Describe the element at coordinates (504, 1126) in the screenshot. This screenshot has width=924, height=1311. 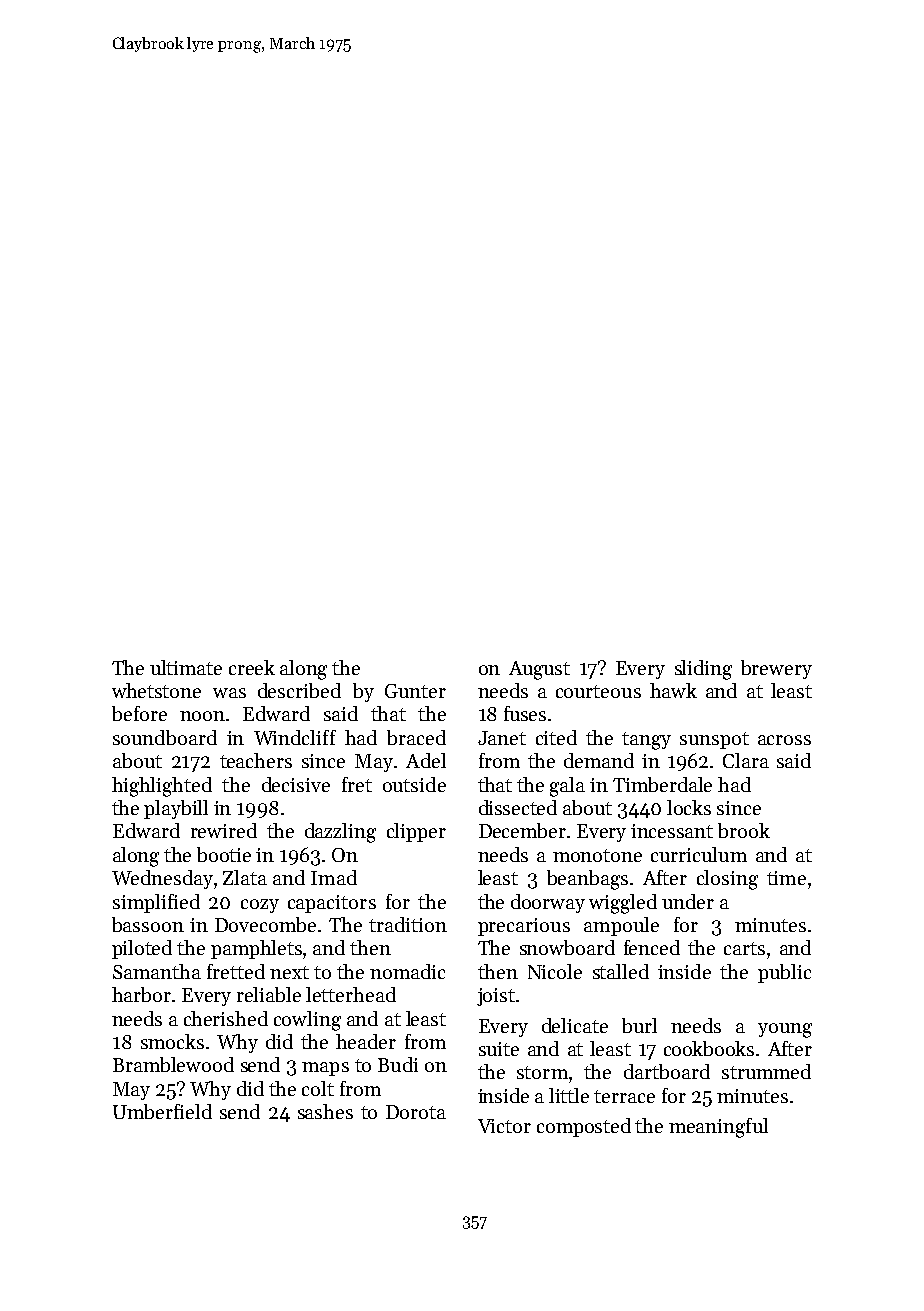
I see `Victor` at that location.
